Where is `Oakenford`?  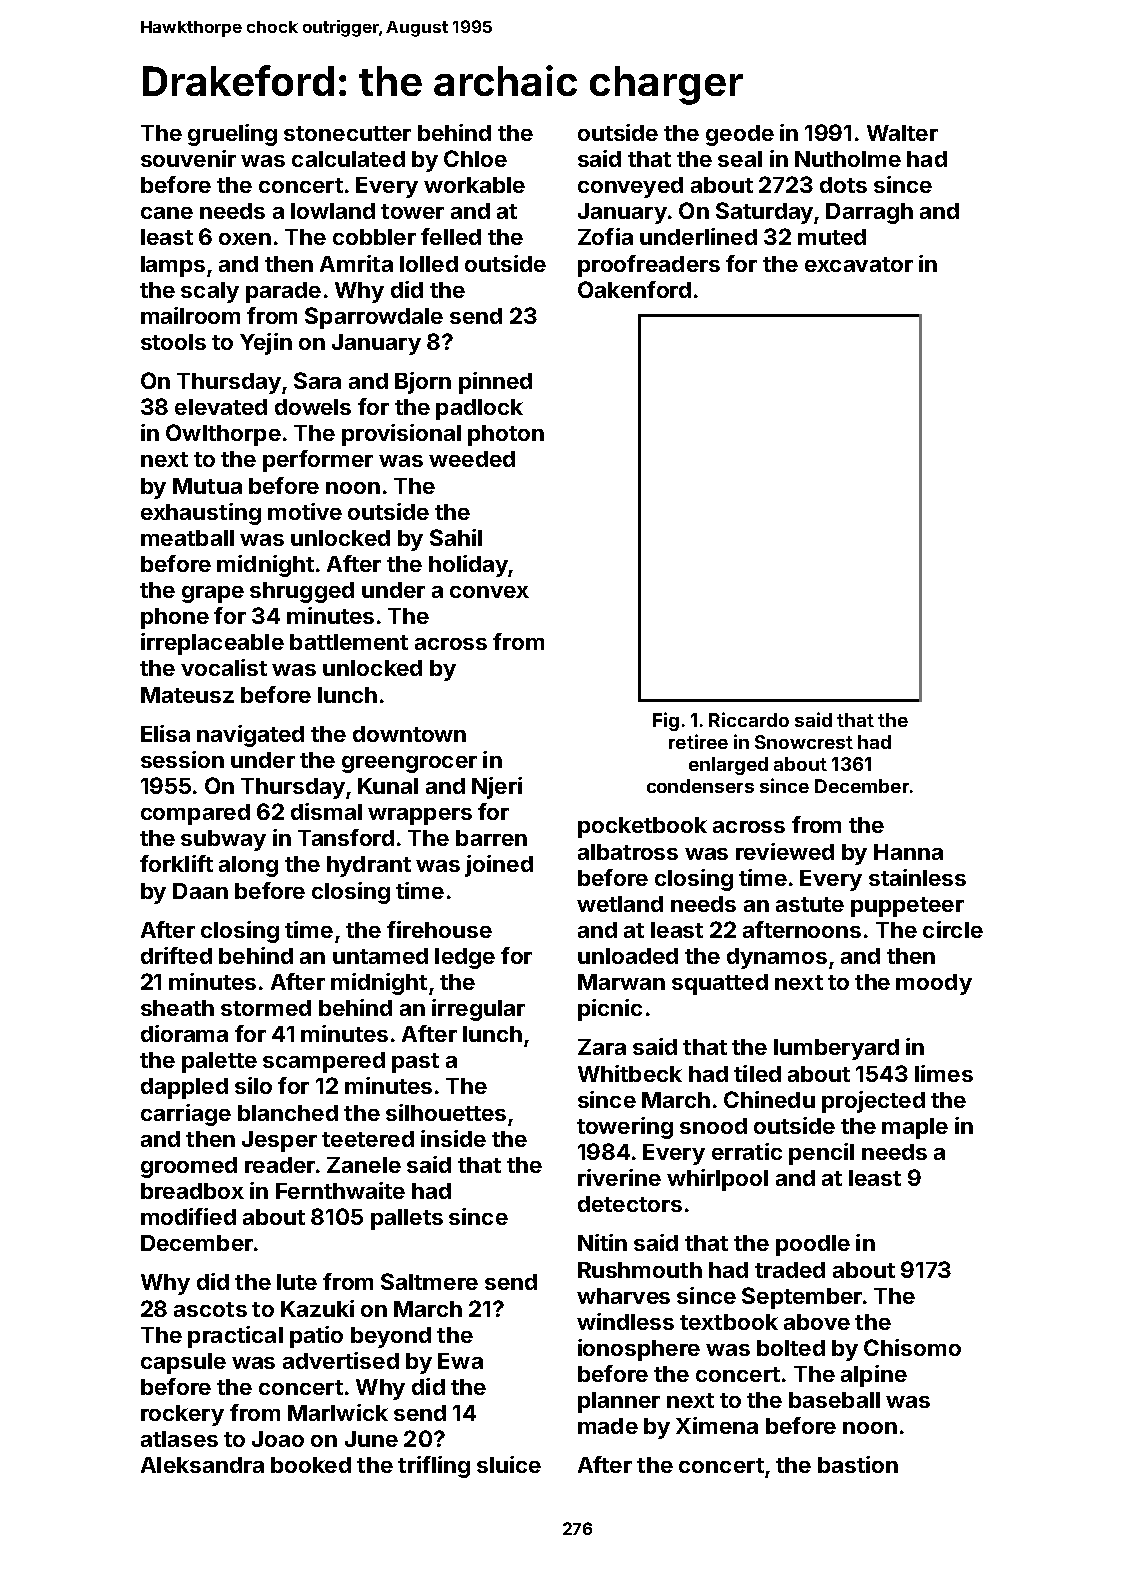 Oakenford is located at coordinates (634, 289).
